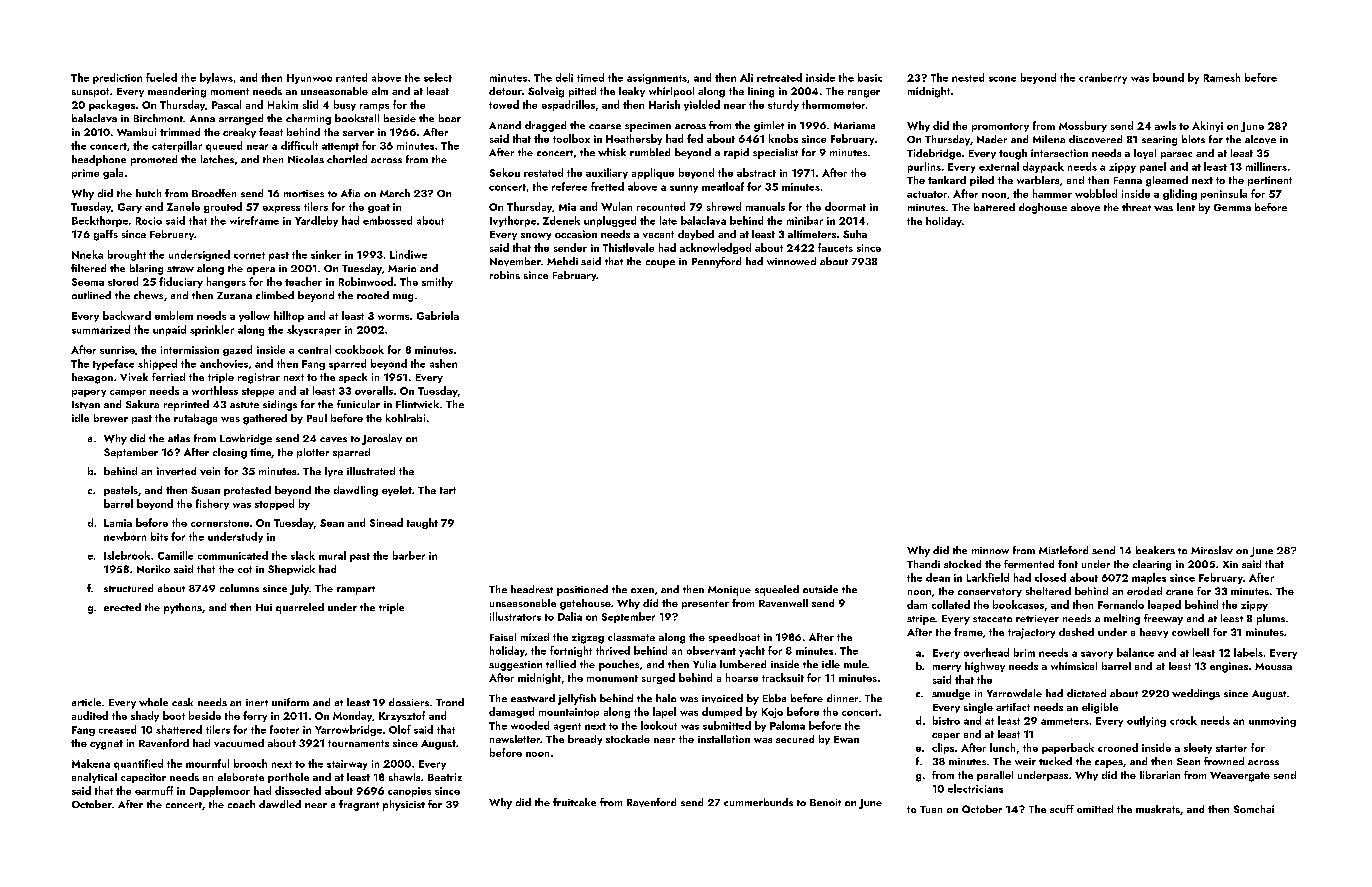 This page has width=1372, height=887. What do you see at coordinates (1043, 208) in the page?
I see `doghouse` at bounding box center [1043, 208].
